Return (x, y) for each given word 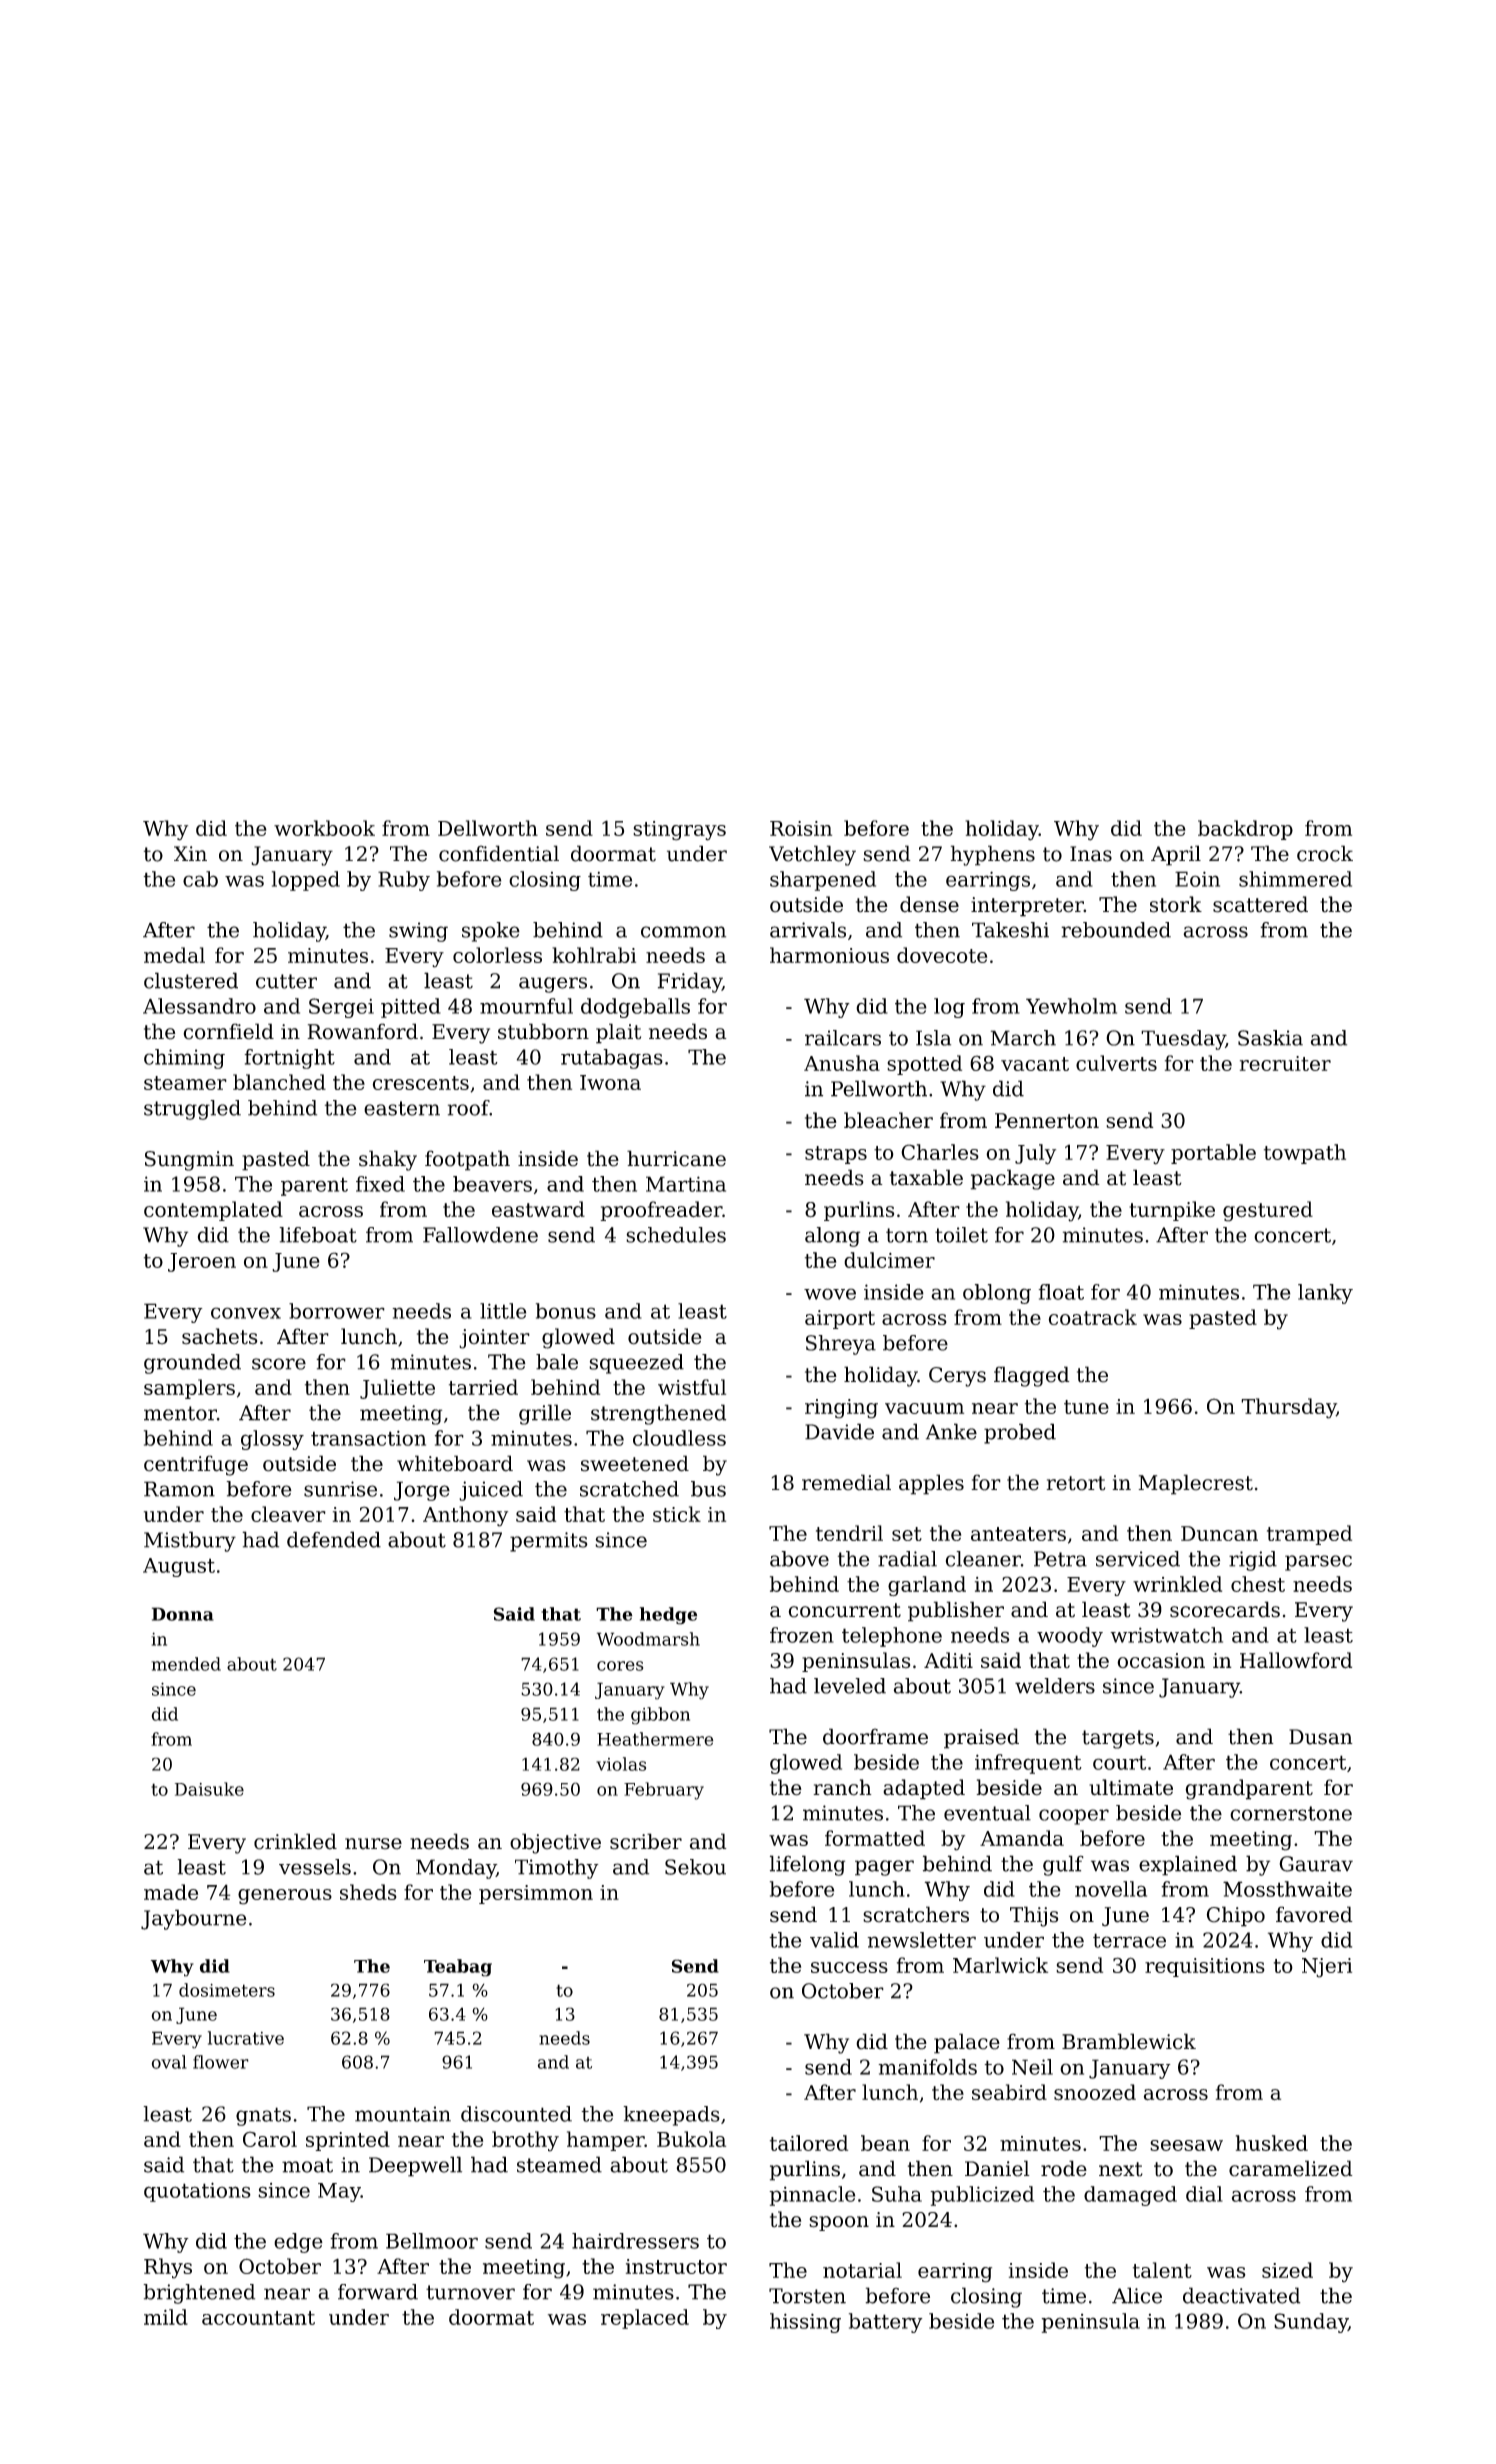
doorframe (875, 1736)
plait (618, 1033)
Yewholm (1071, 1006)
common (683, 932)
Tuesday (1183, 1040)
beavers (492, 1184)
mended (186, 1664)
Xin (190, 853)
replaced (645, 2319)
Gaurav (1316, 1864)
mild (166, 2317)
